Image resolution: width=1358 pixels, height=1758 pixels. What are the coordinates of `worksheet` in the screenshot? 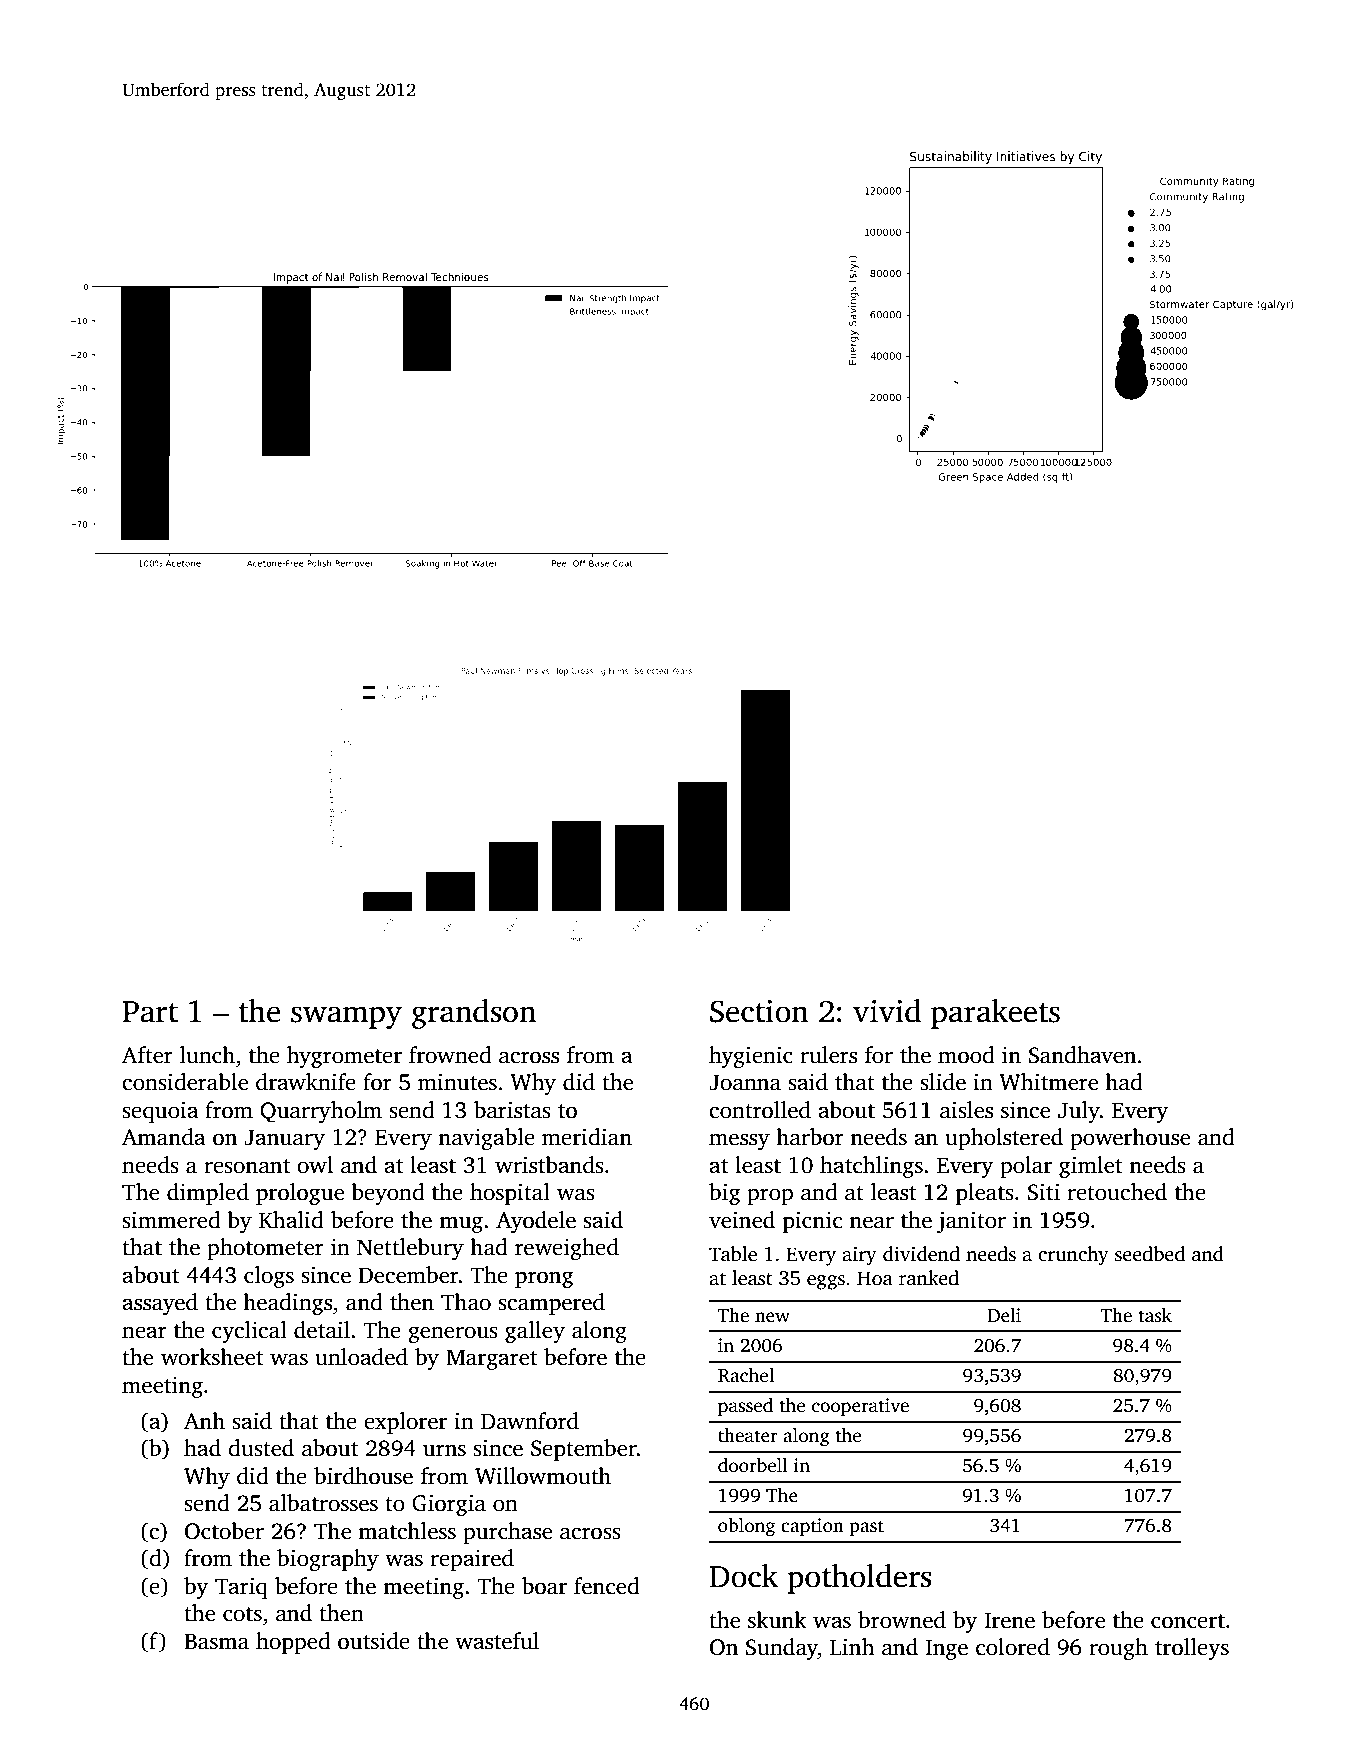 It's located at (212, 1357).
